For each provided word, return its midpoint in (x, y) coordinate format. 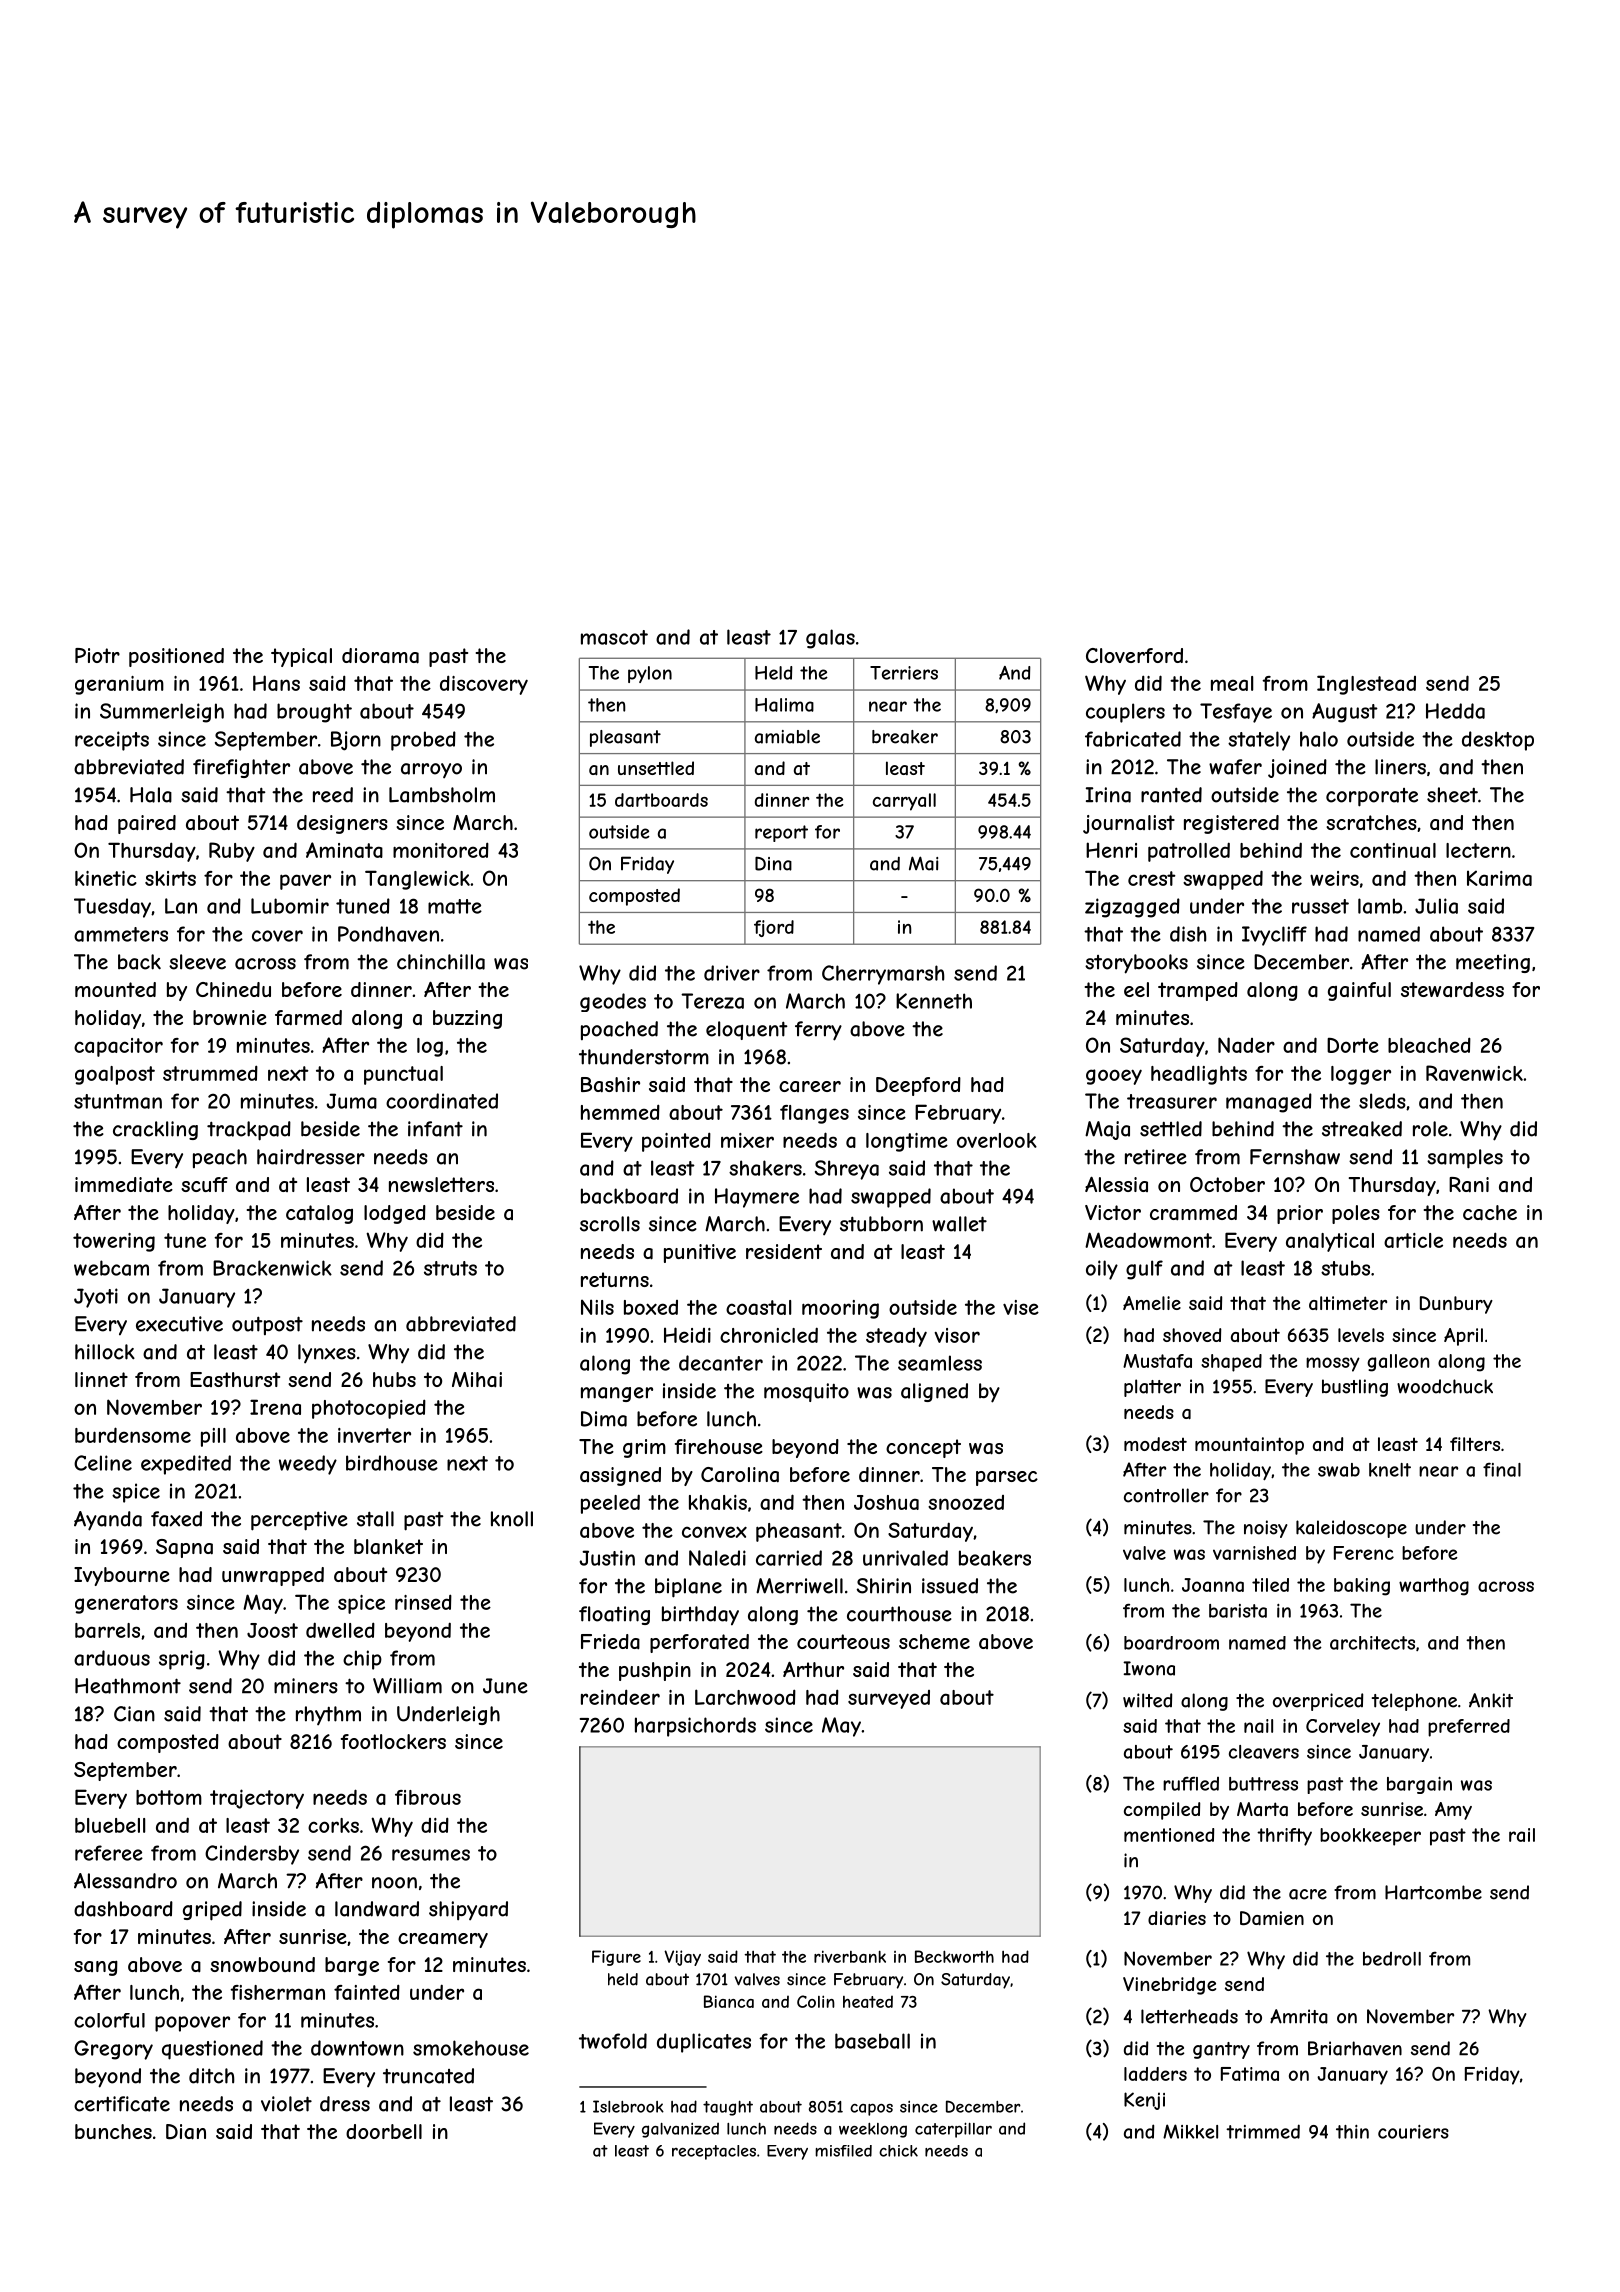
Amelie (1152, 1303)
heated (868, 2001)
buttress (1263, 1784)
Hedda (1455, 711)
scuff (204, 1184)
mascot (614, 637)
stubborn (881, 1224)
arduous (112, 1658)
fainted (367, 1992)
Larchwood (745, 1697)
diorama (380, 656)
